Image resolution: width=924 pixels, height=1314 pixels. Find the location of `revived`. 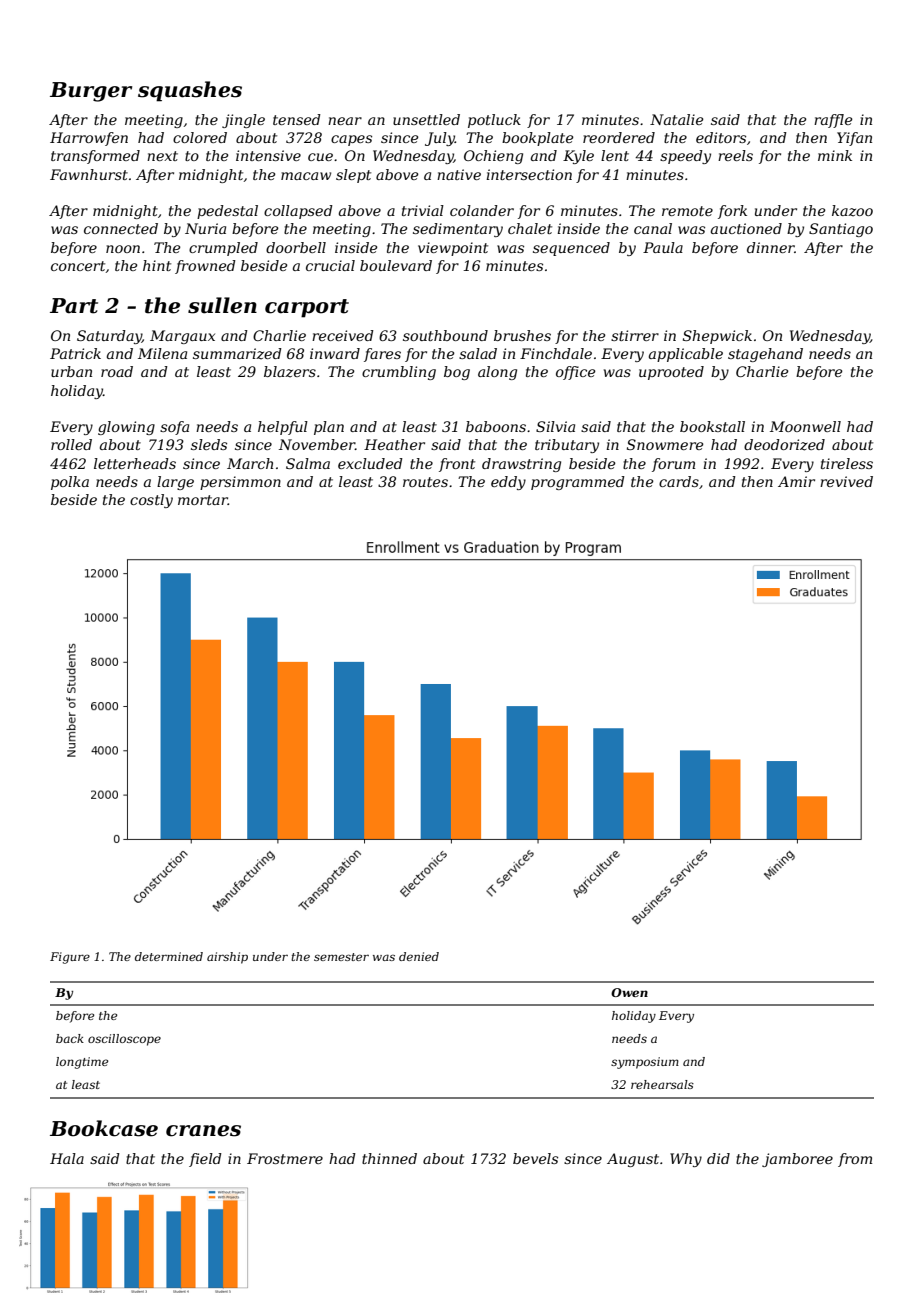

revived is located at coordinates (846, 481).
